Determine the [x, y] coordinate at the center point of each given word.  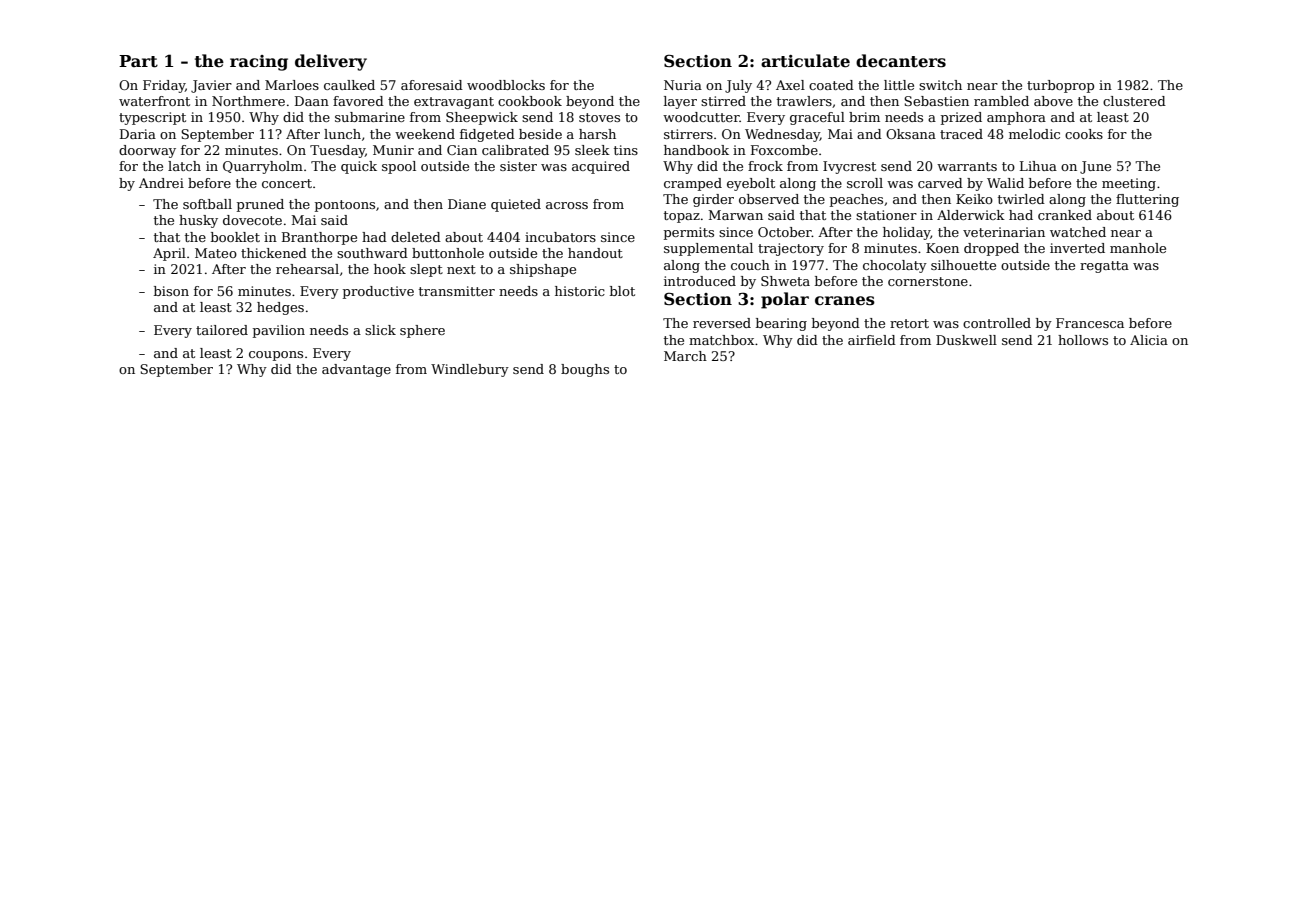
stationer [886, 215]
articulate [805, 61]
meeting [1129, 184]
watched [1078, 232]
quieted [516, 205]
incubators [560, 237]
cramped [693, 184]
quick [359, 167]
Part [138, 61]
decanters [901, 61]
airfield [872, 340]
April [169, 254]
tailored [222, 330]
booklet [235, 237]
